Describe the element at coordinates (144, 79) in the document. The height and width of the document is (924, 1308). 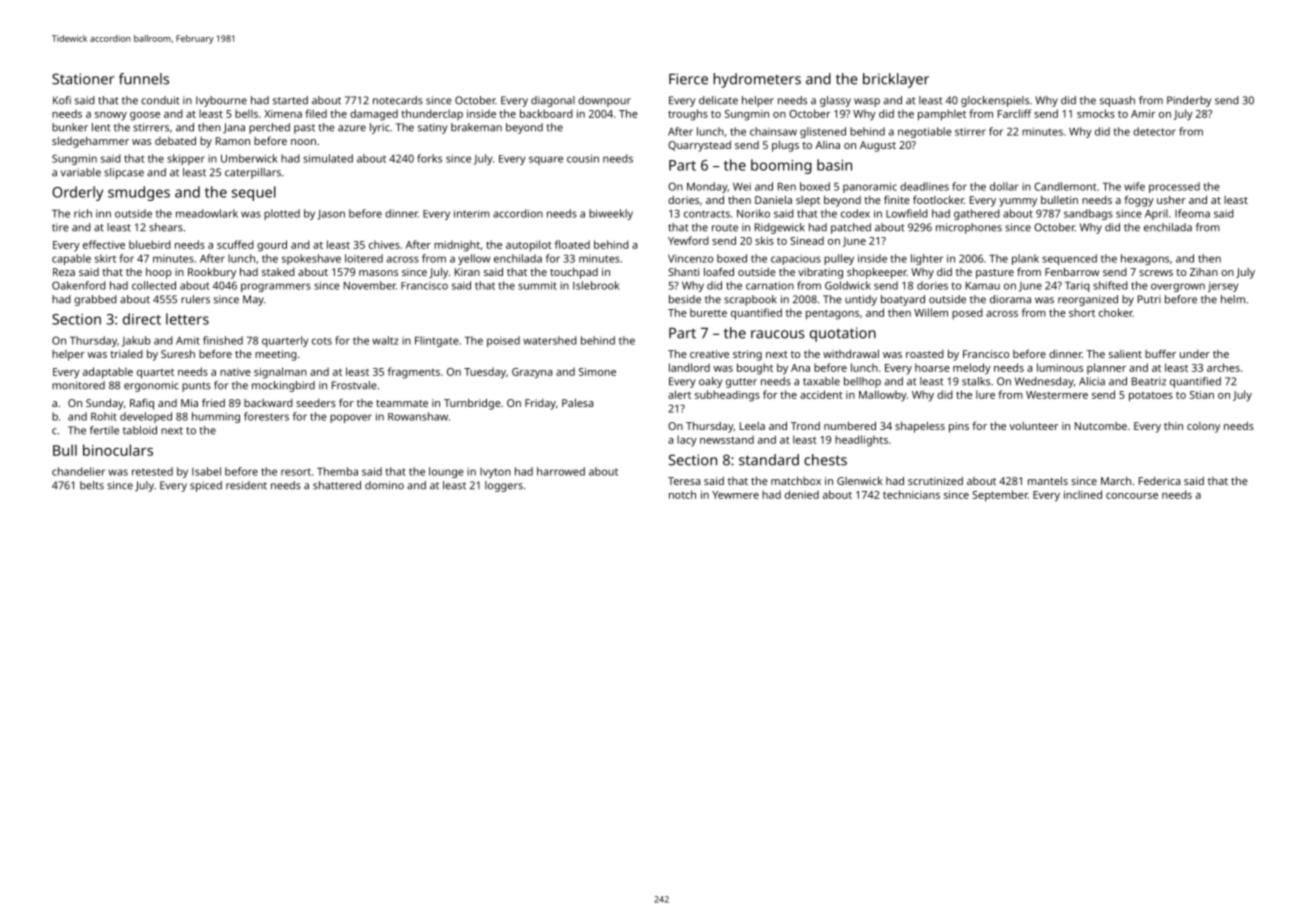
I see `funnels` at that location.
